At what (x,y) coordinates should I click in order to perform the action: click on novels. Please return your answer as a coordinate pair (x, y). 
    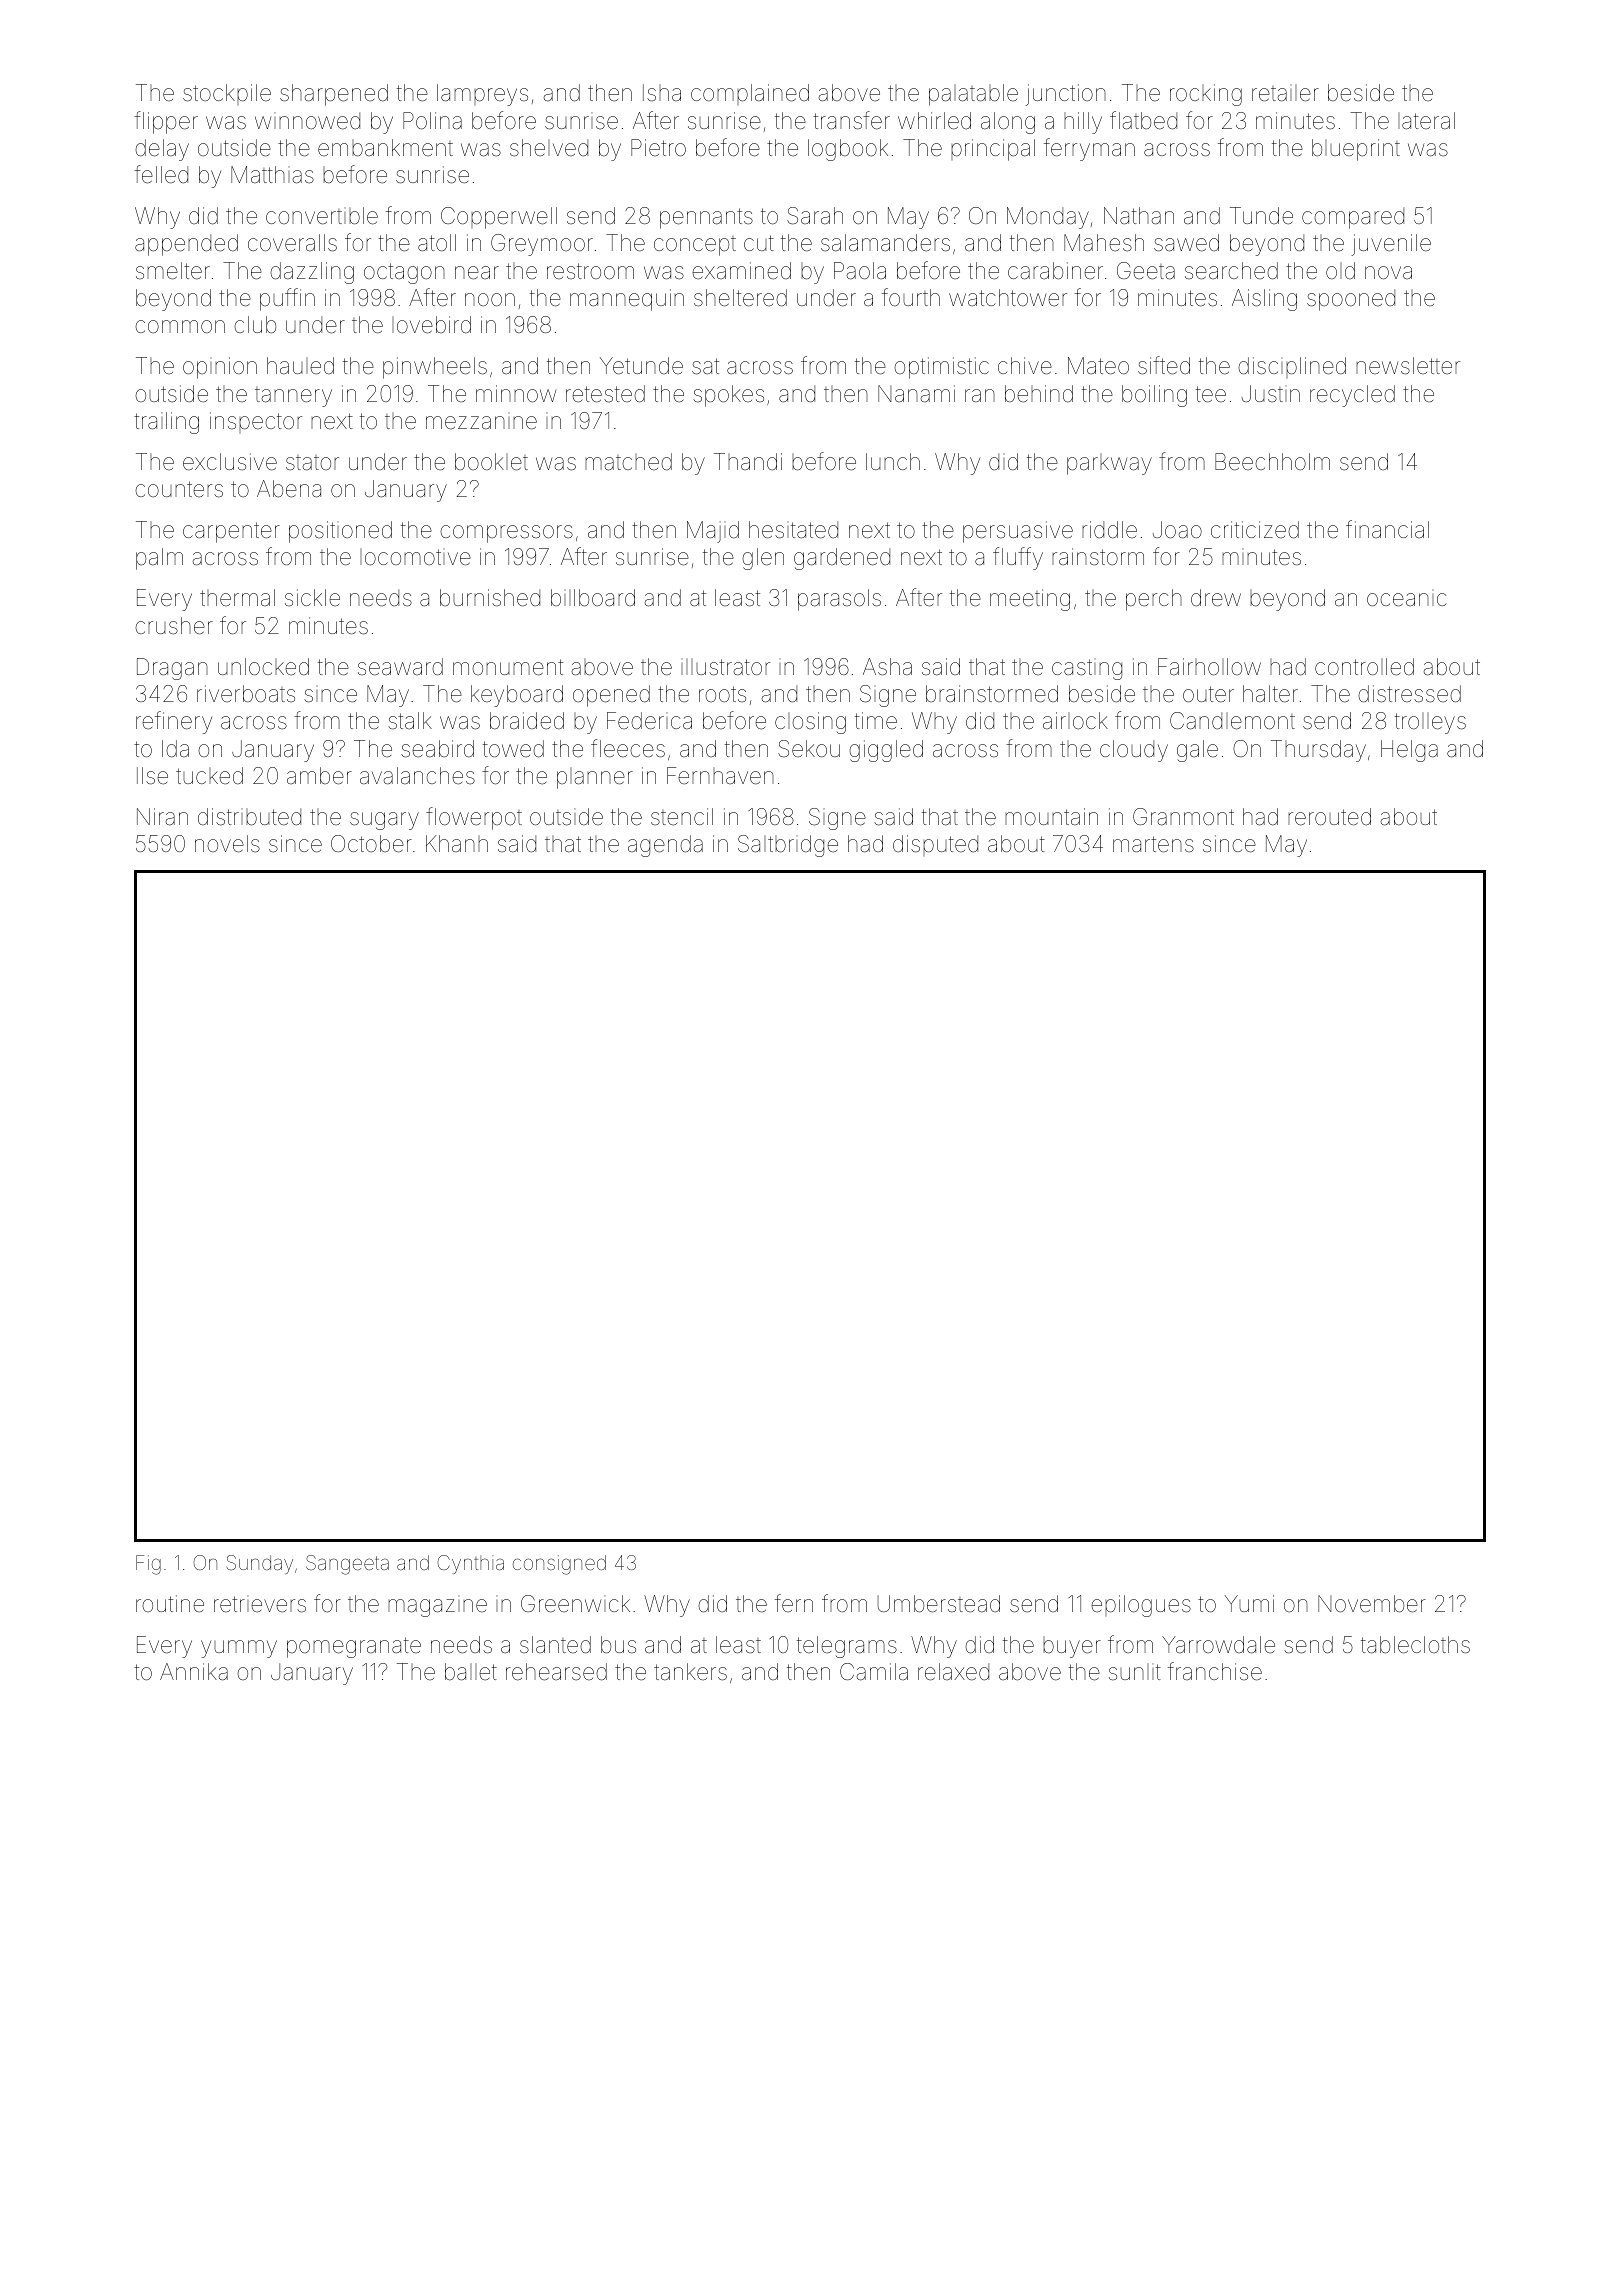
    Looking at the image, I should click on (227, 844).
